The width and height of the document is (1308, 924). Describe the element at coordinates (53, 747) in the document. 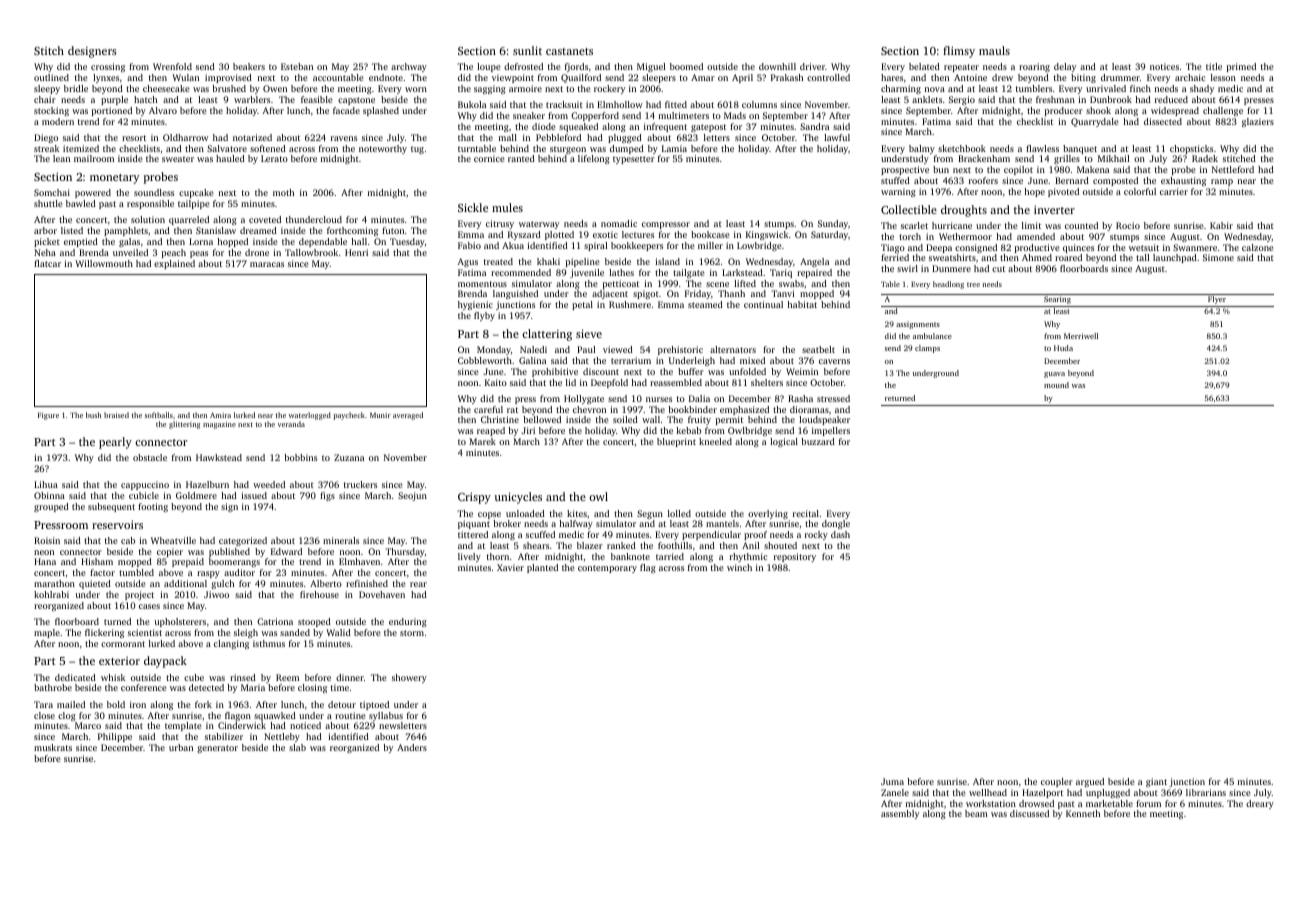

I see `muskrats` at that location.
